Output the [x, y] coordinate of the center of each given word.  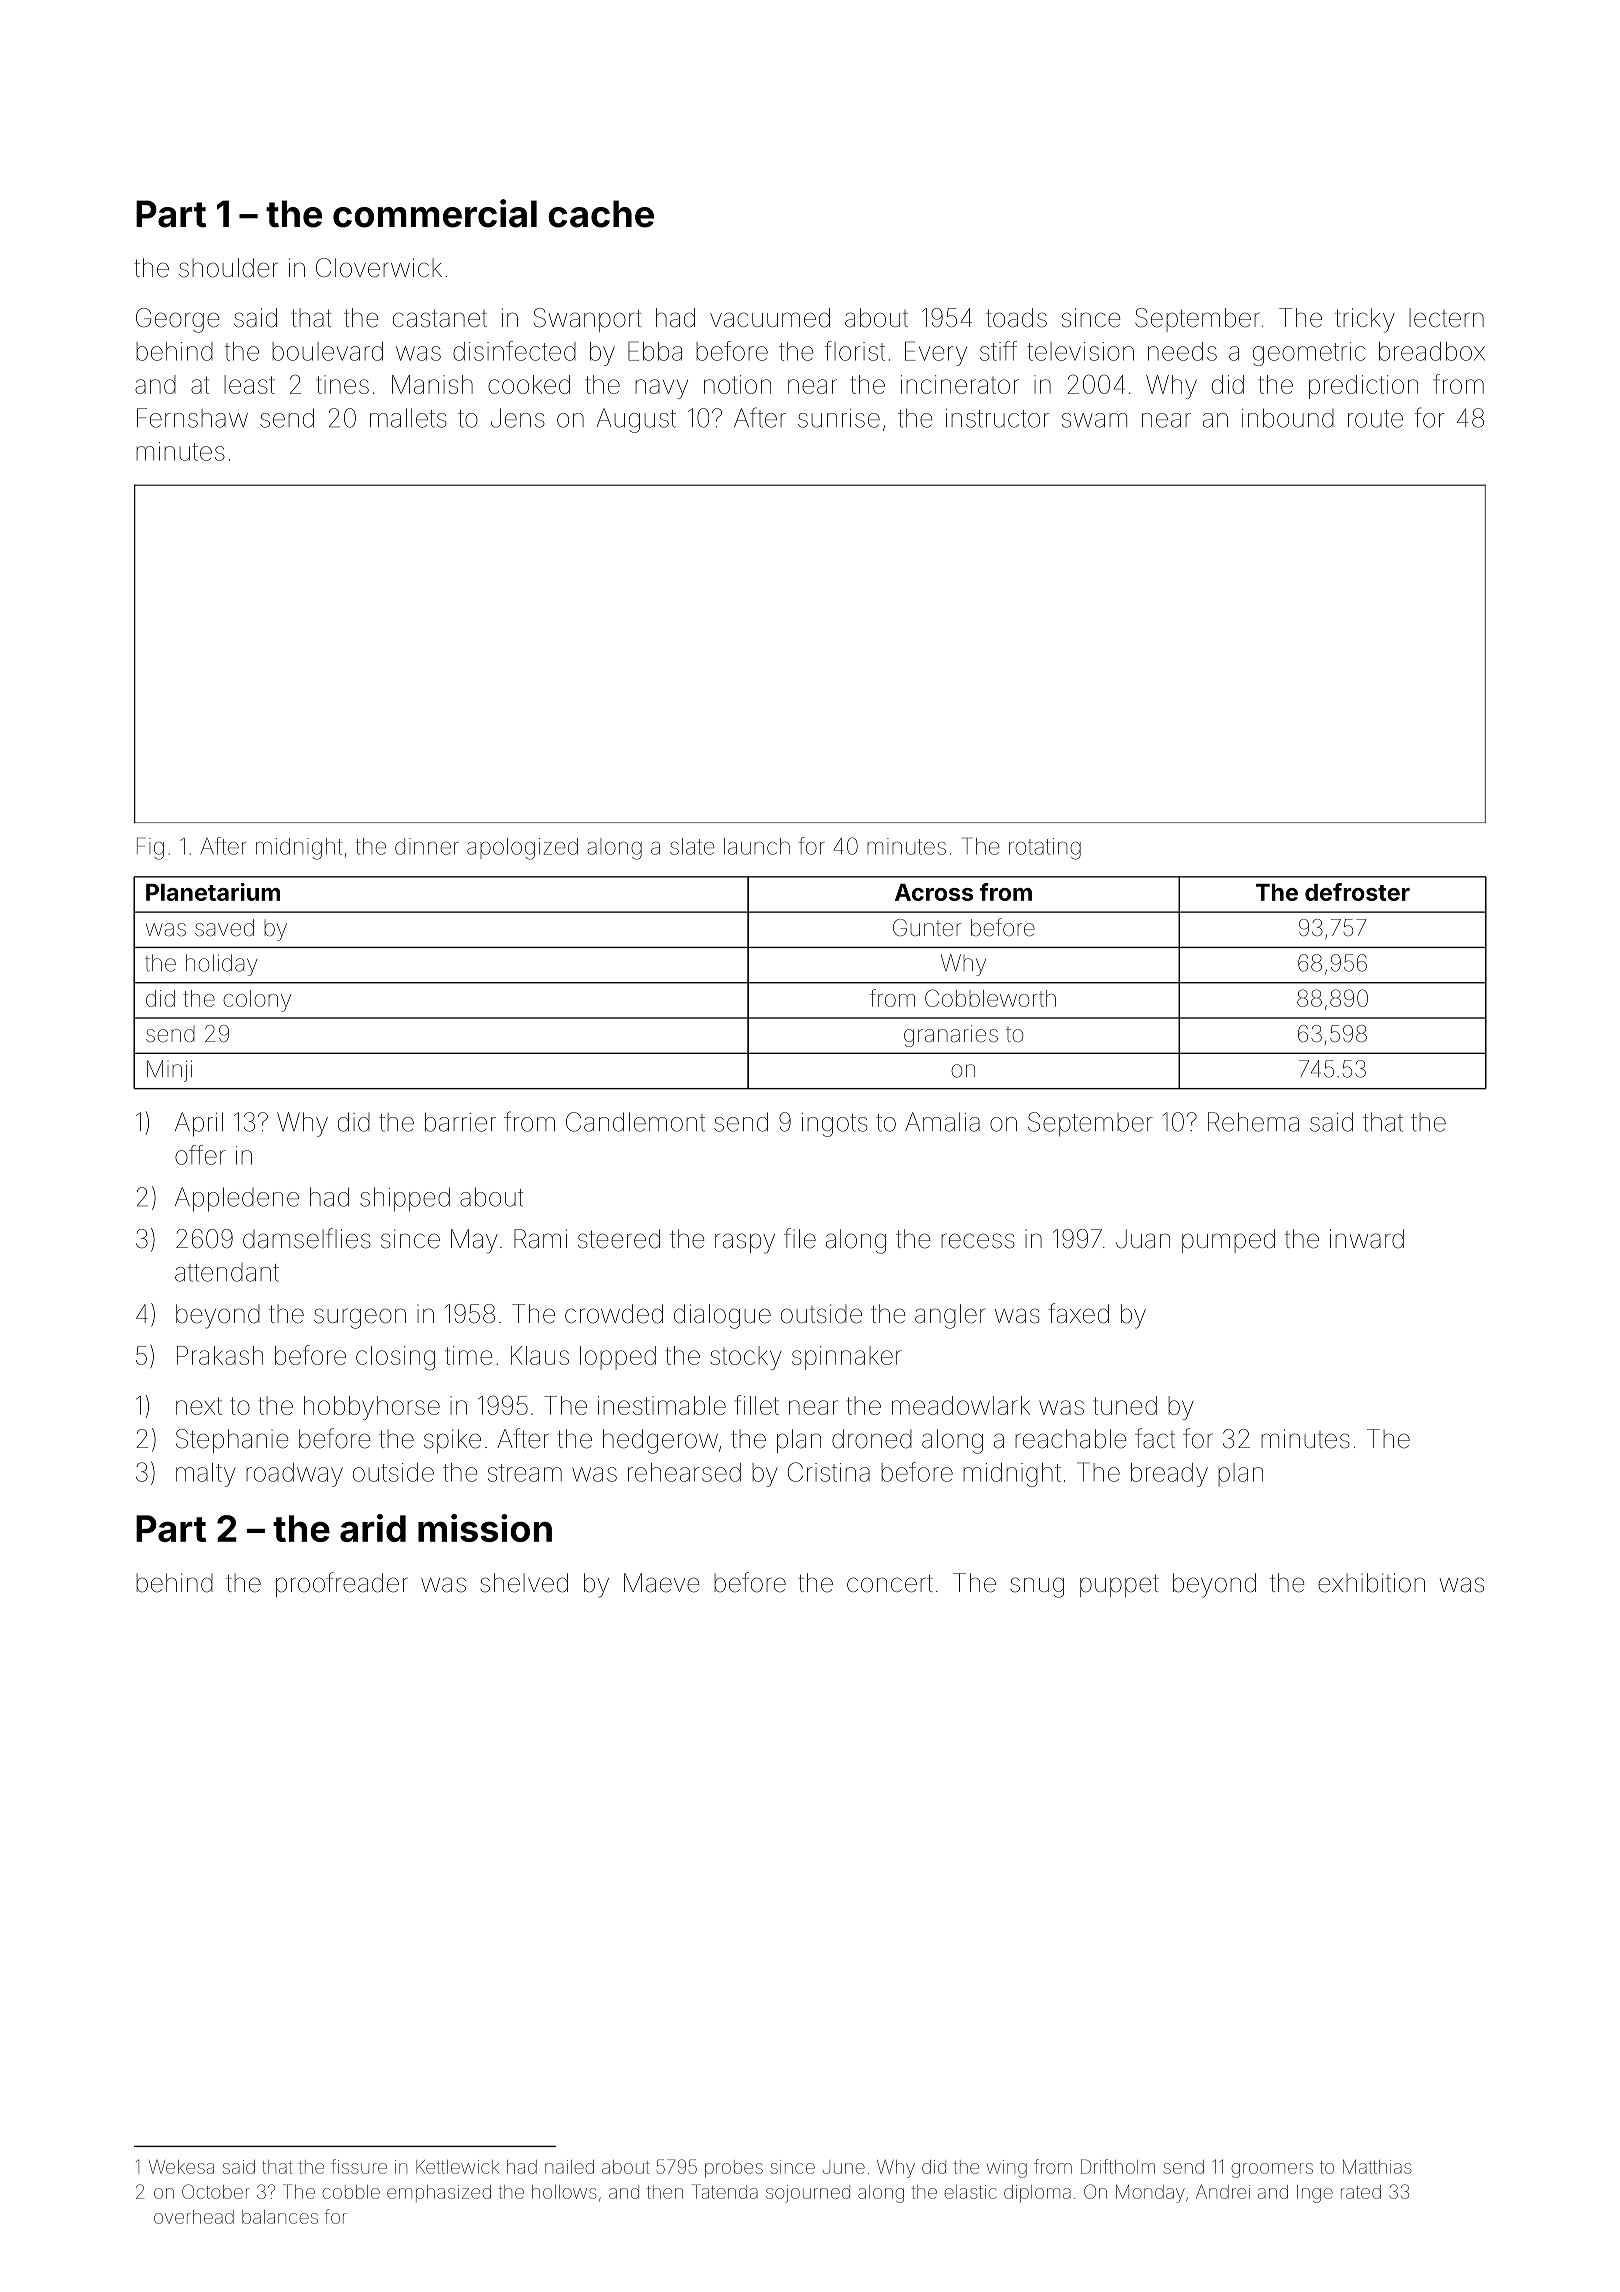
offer [200, 1155]
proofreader [342, 1584]
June [844, 2167]
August [636, 420]
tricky [1365, 320]
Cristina [829, 1472]
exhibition [1371, 1583]
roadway [294, 1475]
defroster [1357, 892]
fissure [359, 2166]
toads [1016, 318]
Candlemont [635, 1122]
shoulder [228, 268]
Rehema [1253, 1122]
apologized [522, 849]
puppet [1119, 1585]
